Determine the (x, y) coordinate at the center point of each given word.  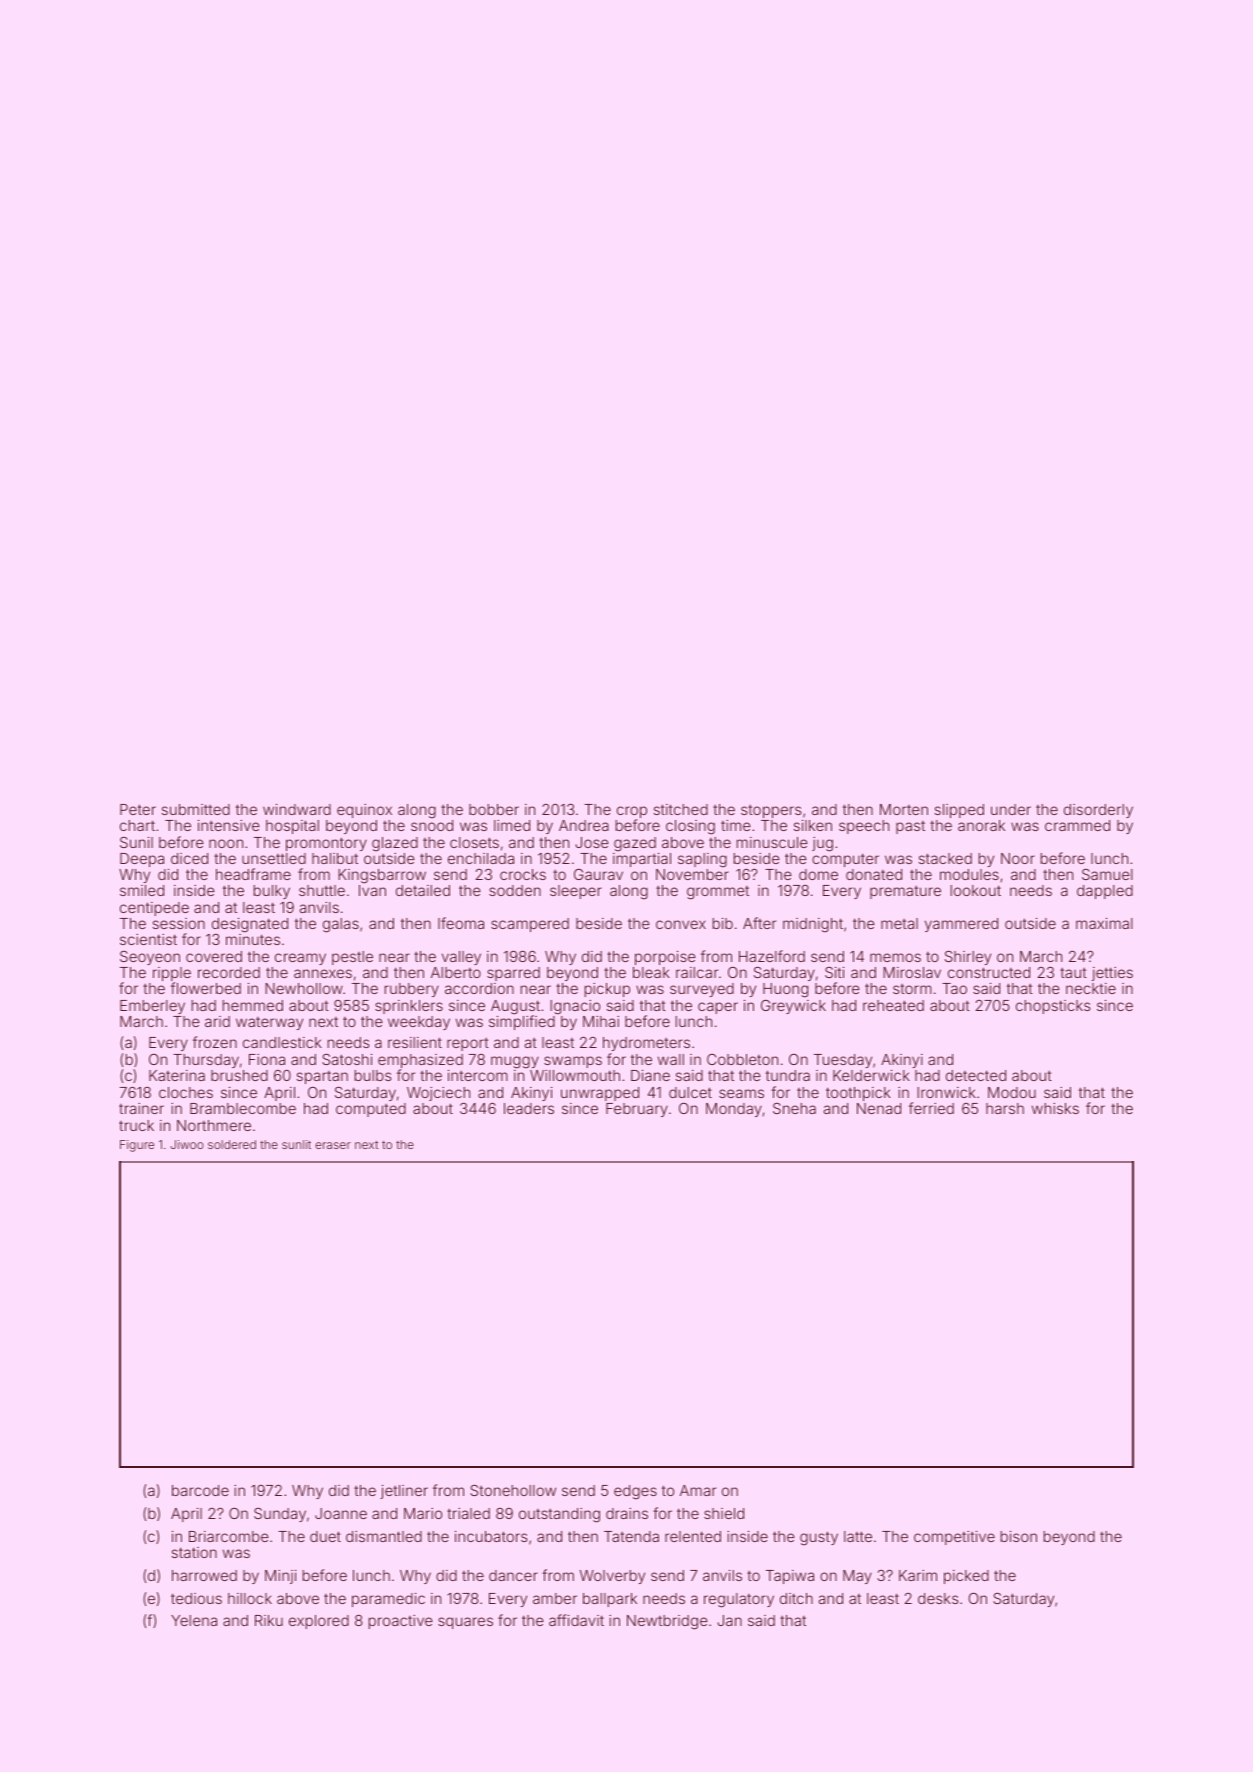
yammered (961, 925)
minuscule (772, 842)
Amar (698, 1490)
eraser (333, 1145)
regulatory (739, 1600)
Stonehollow (513, 1490)
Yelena (194, 1620)
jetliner (404, 1492)
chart (137, 825)
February (637, 1110)
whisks (1055, 1108)
